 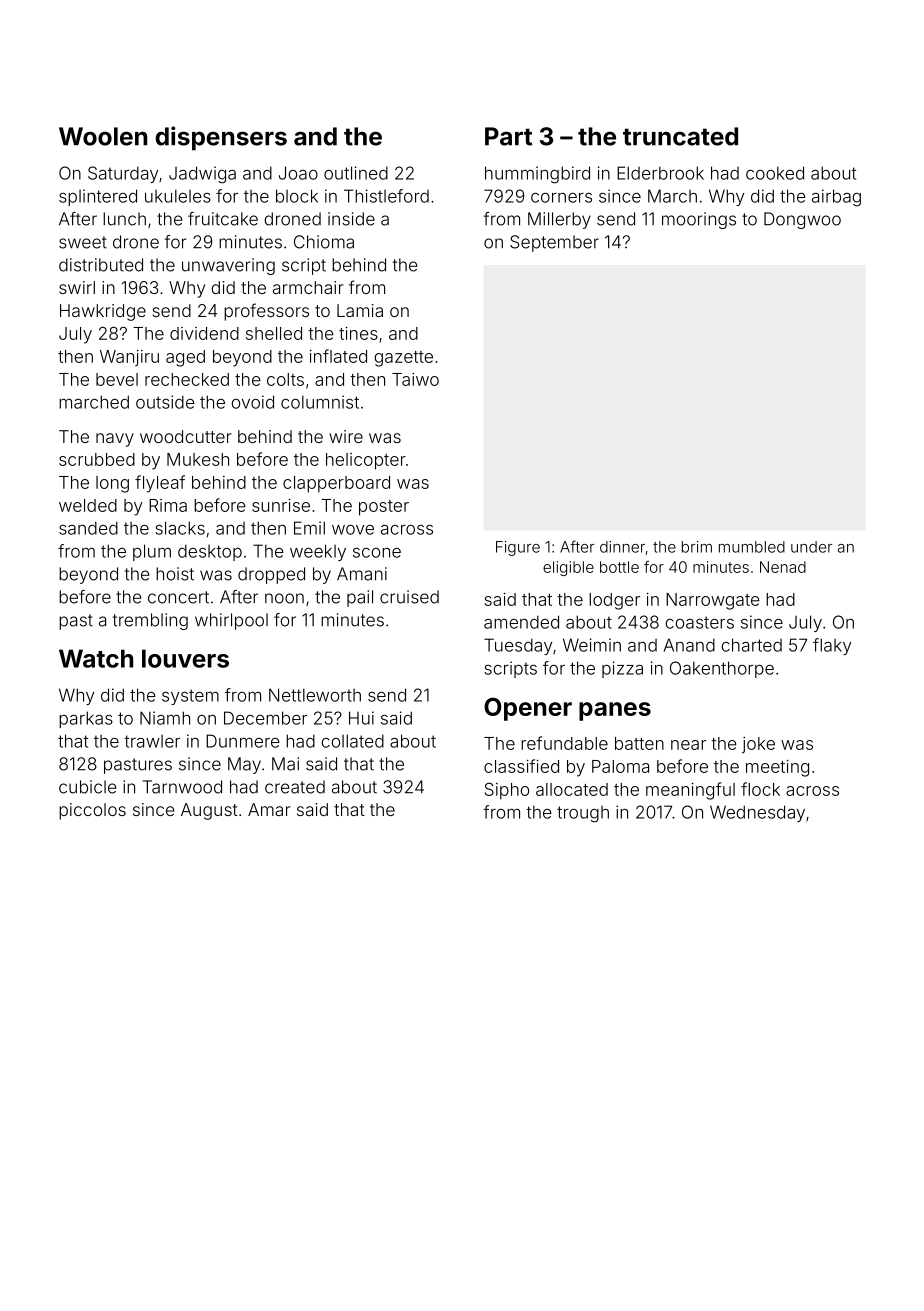 What do you see at coordinates (521, 622) in the document?
I see `amended` at bounding box center [521, 622].
